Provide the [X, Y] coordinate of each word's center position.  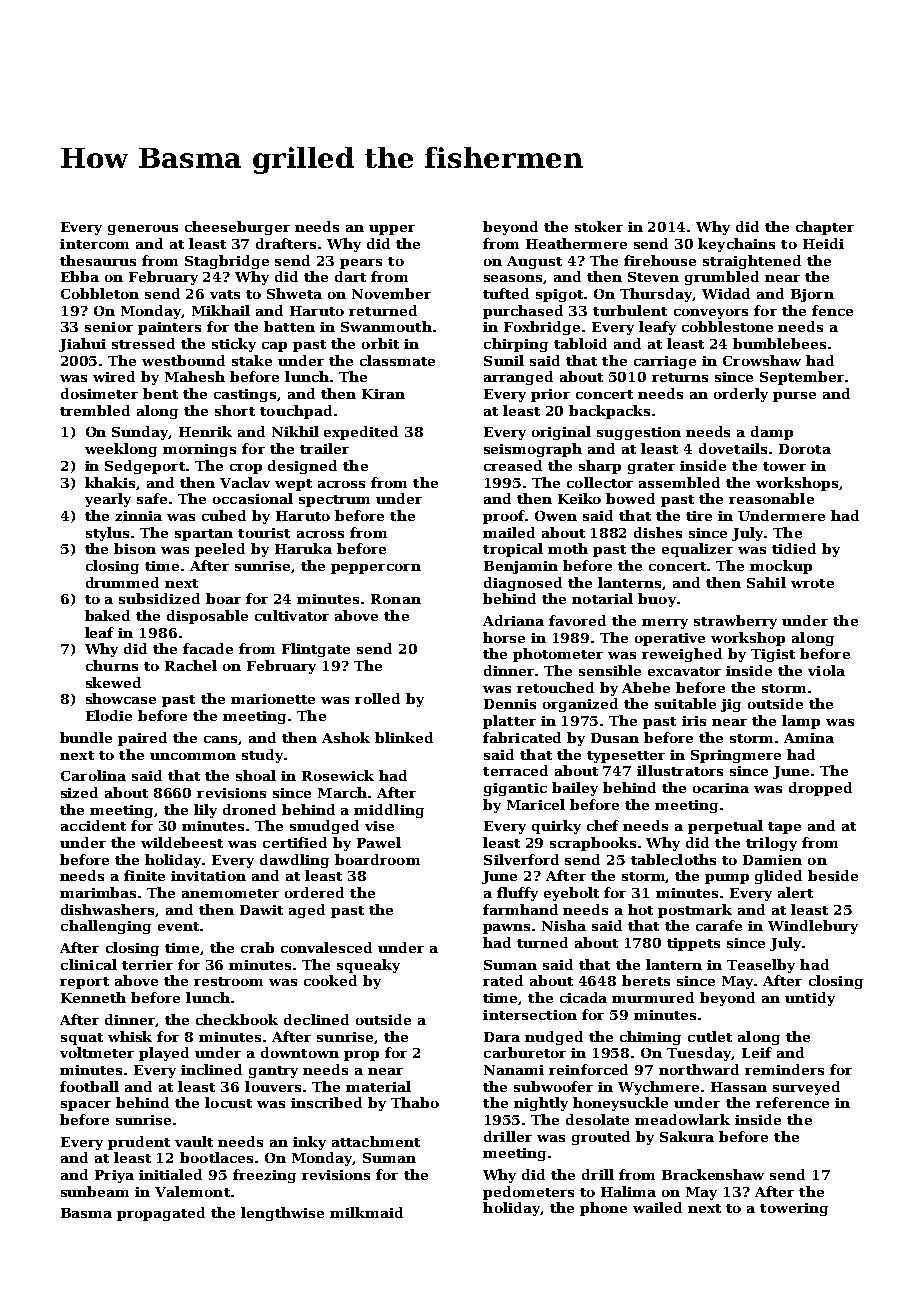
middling [389, 811]
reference [792, 1102]
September [802, 378]
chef [603, 825]
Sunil [504, 360]
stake [252, 360]
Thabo [415, 1102]
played [164, 1054]
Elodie [109, 715]
